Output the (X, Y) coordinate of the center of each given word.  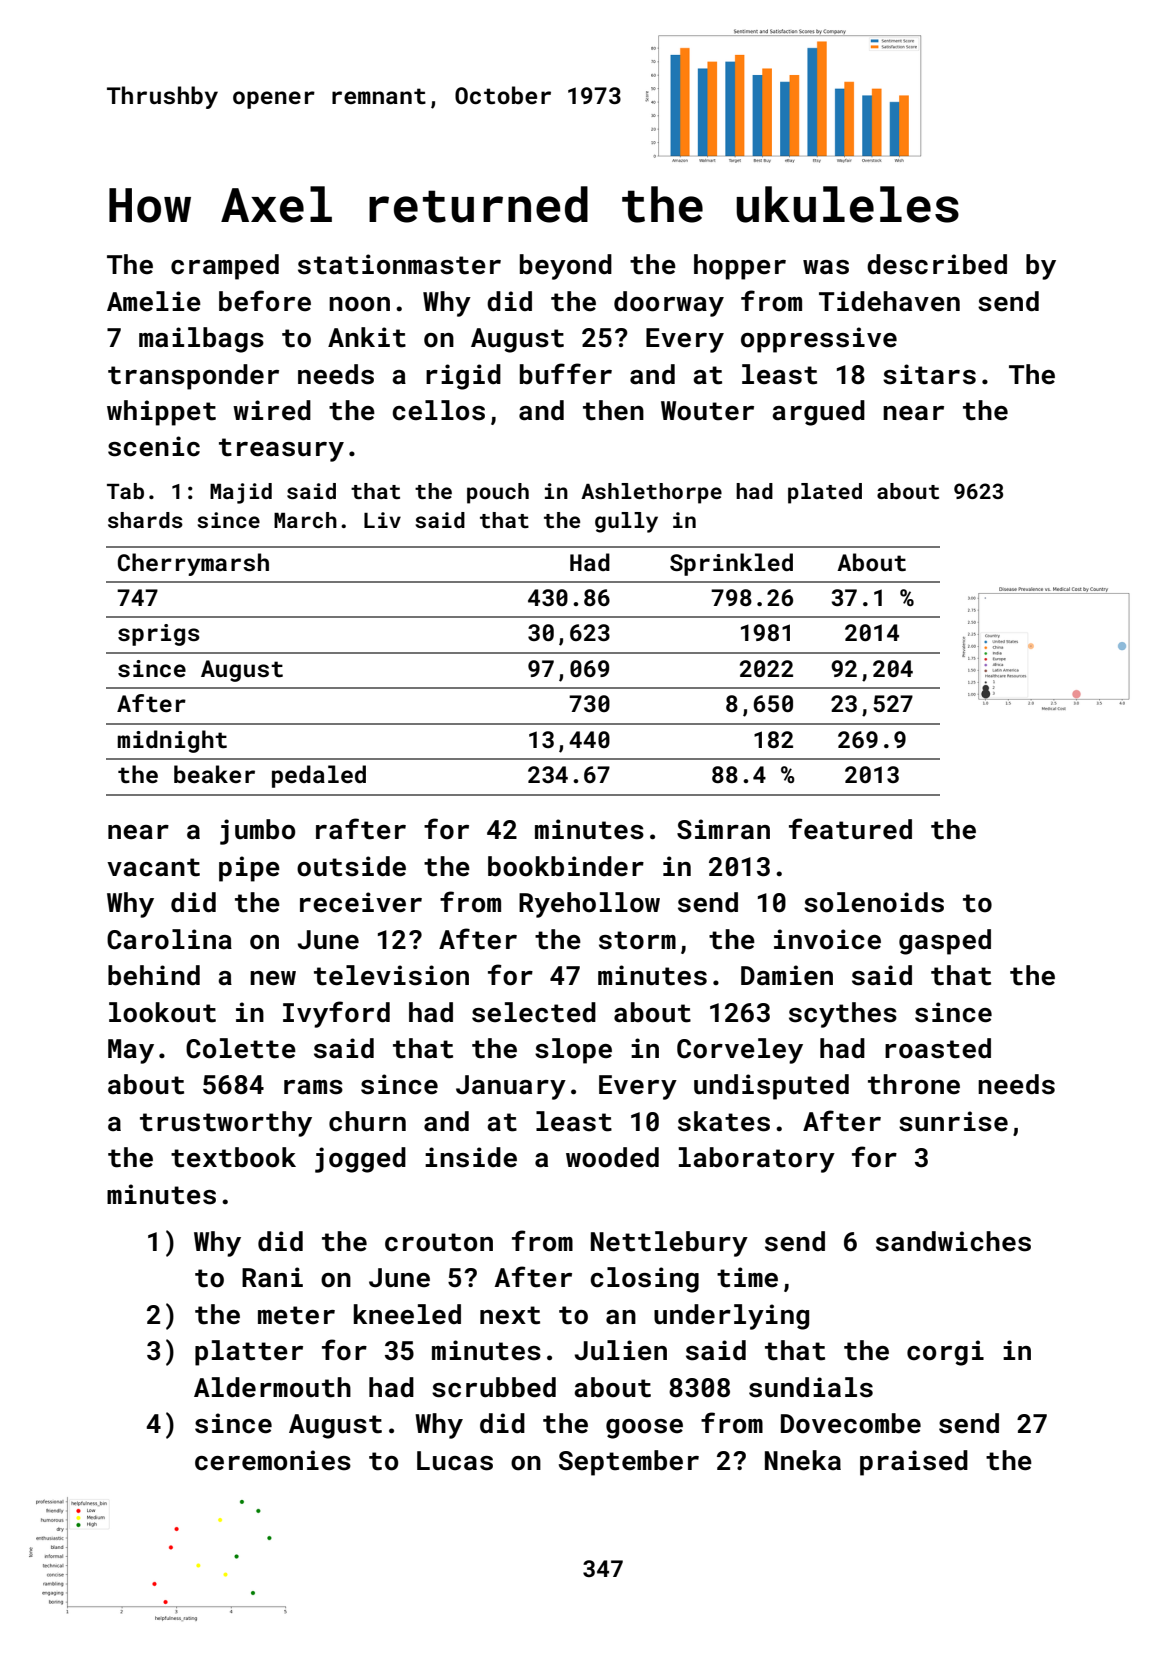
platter (249, 1353)
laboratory (757, 1160)
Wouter (707, 411)
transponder (193, 377)
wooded (612, 1157)
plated (825, 493)
